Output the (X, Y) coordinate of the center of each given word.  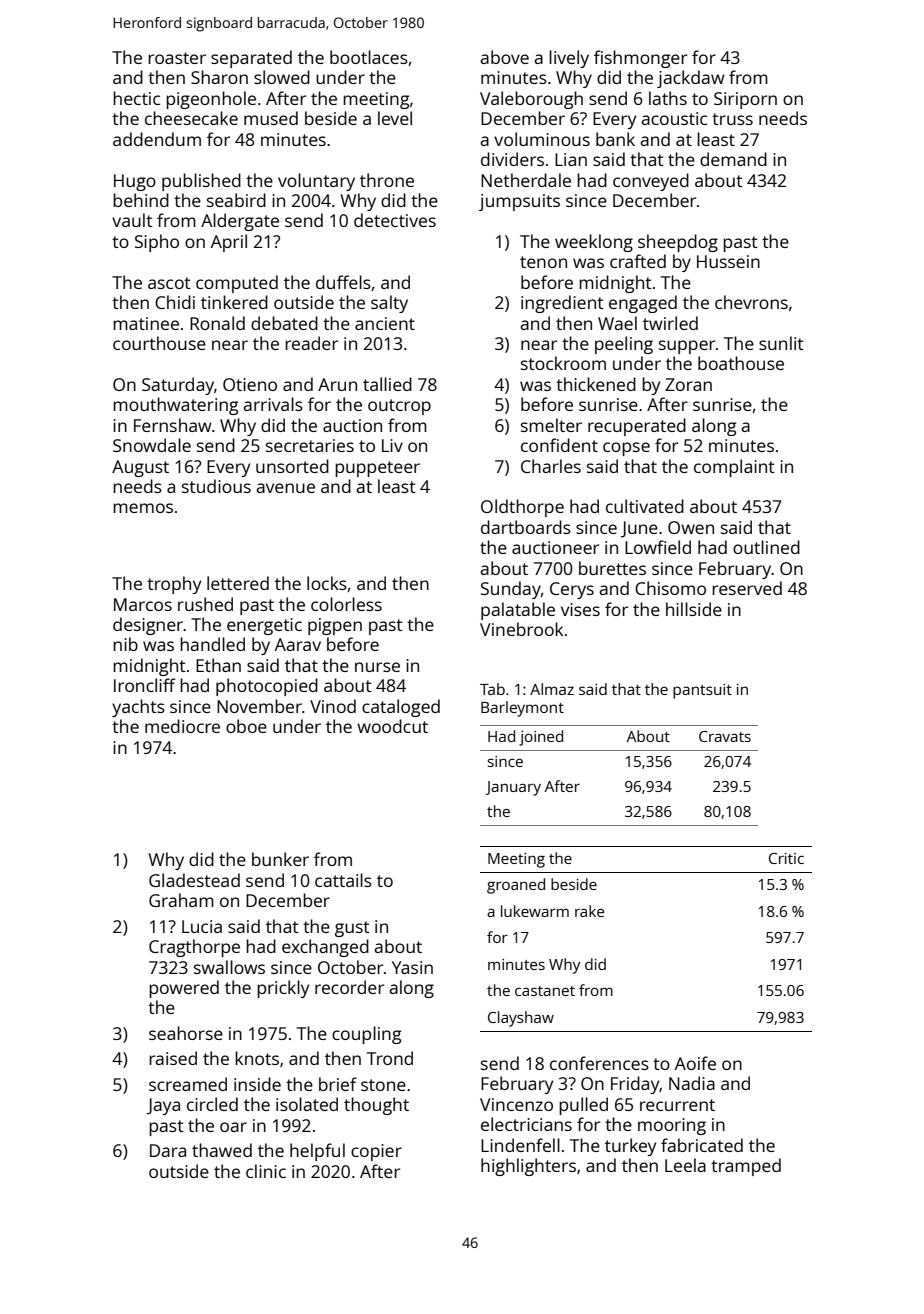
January (513, 788)
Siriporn (745, 100)
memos (143, 508)
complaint (734, 468)
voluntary (316, 182)
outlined (766, 547)
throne (387, 180)
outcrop (399, 407)
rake (589, 911)
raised (173, 1058)
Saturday (178, 386)
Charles (551, 466)
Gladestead (194, 880)
